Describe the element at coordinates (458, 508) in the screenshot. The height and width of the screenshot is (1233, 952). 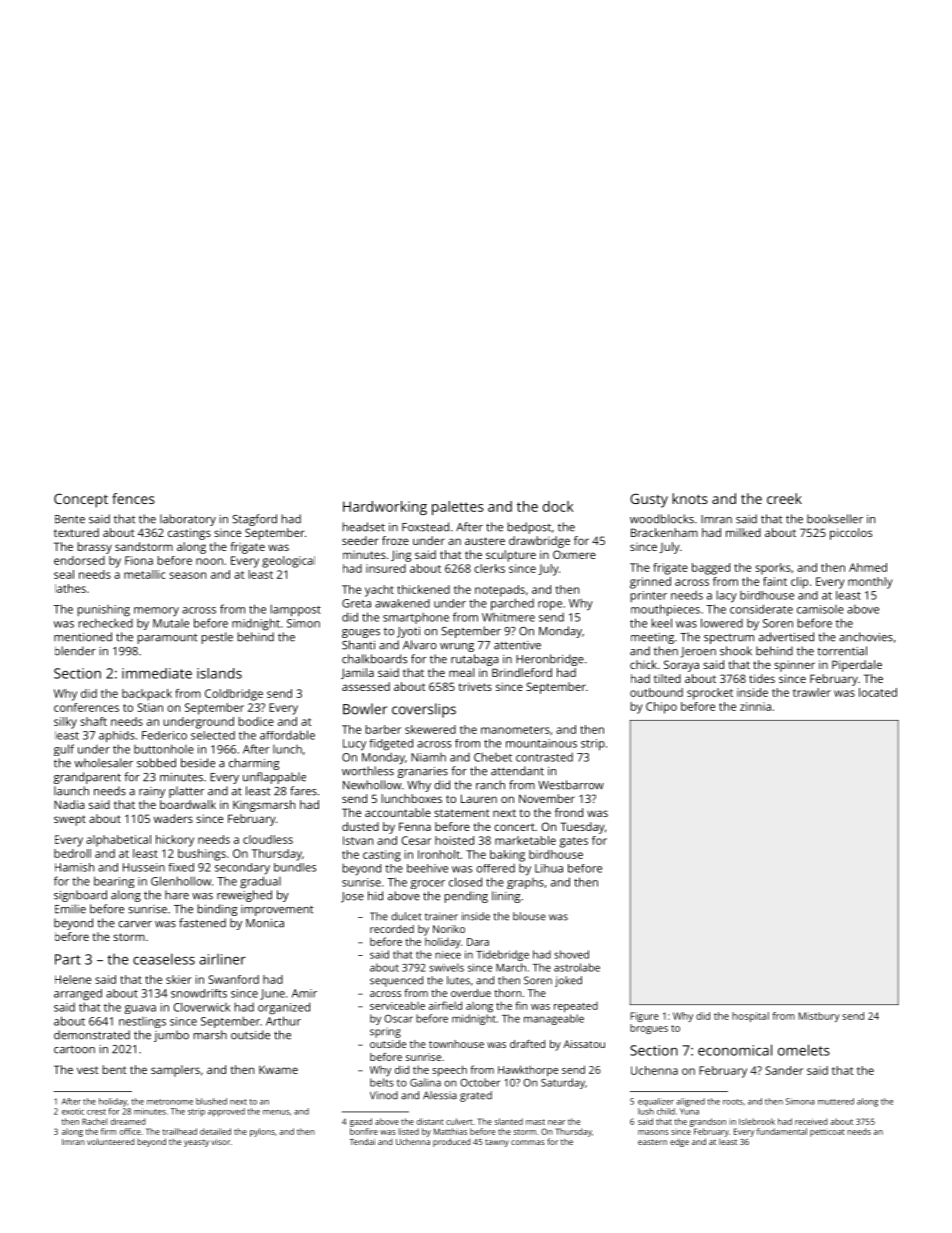
I see `palettes` at that location.
